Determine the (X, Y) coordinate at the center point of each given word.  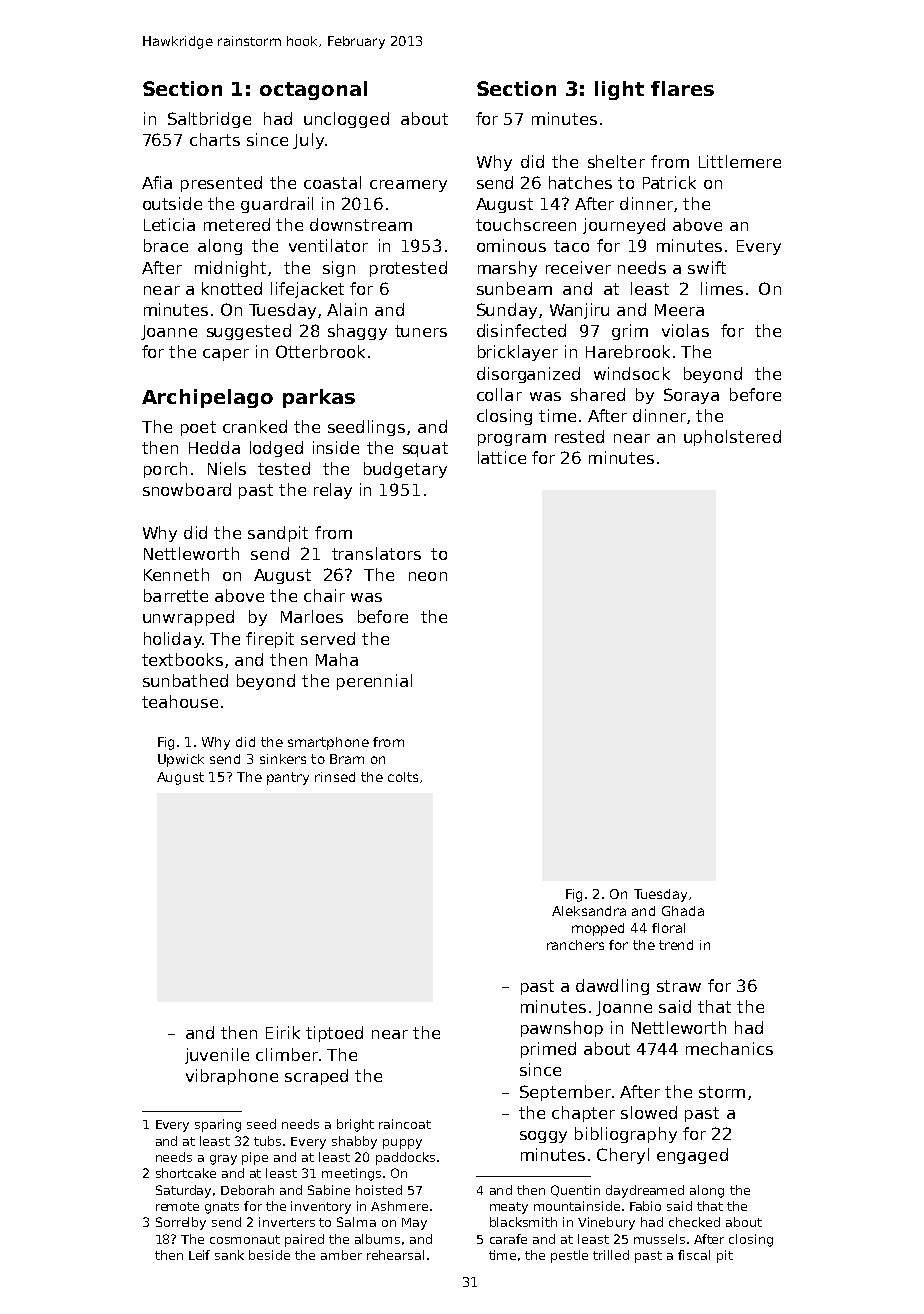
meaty (509, 1208)
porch (165, 470)
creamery (408, 186)
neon (428, 576)
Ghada (683, 911)
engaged (692, 1156)
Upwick (181, 760)
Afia (157, 182)
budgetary (405, 470)
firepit (270, 640)
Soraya (691, 396)
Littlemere (740, 161)
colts (403, 777)
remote (177, 1206)
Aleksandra (589, 911)
